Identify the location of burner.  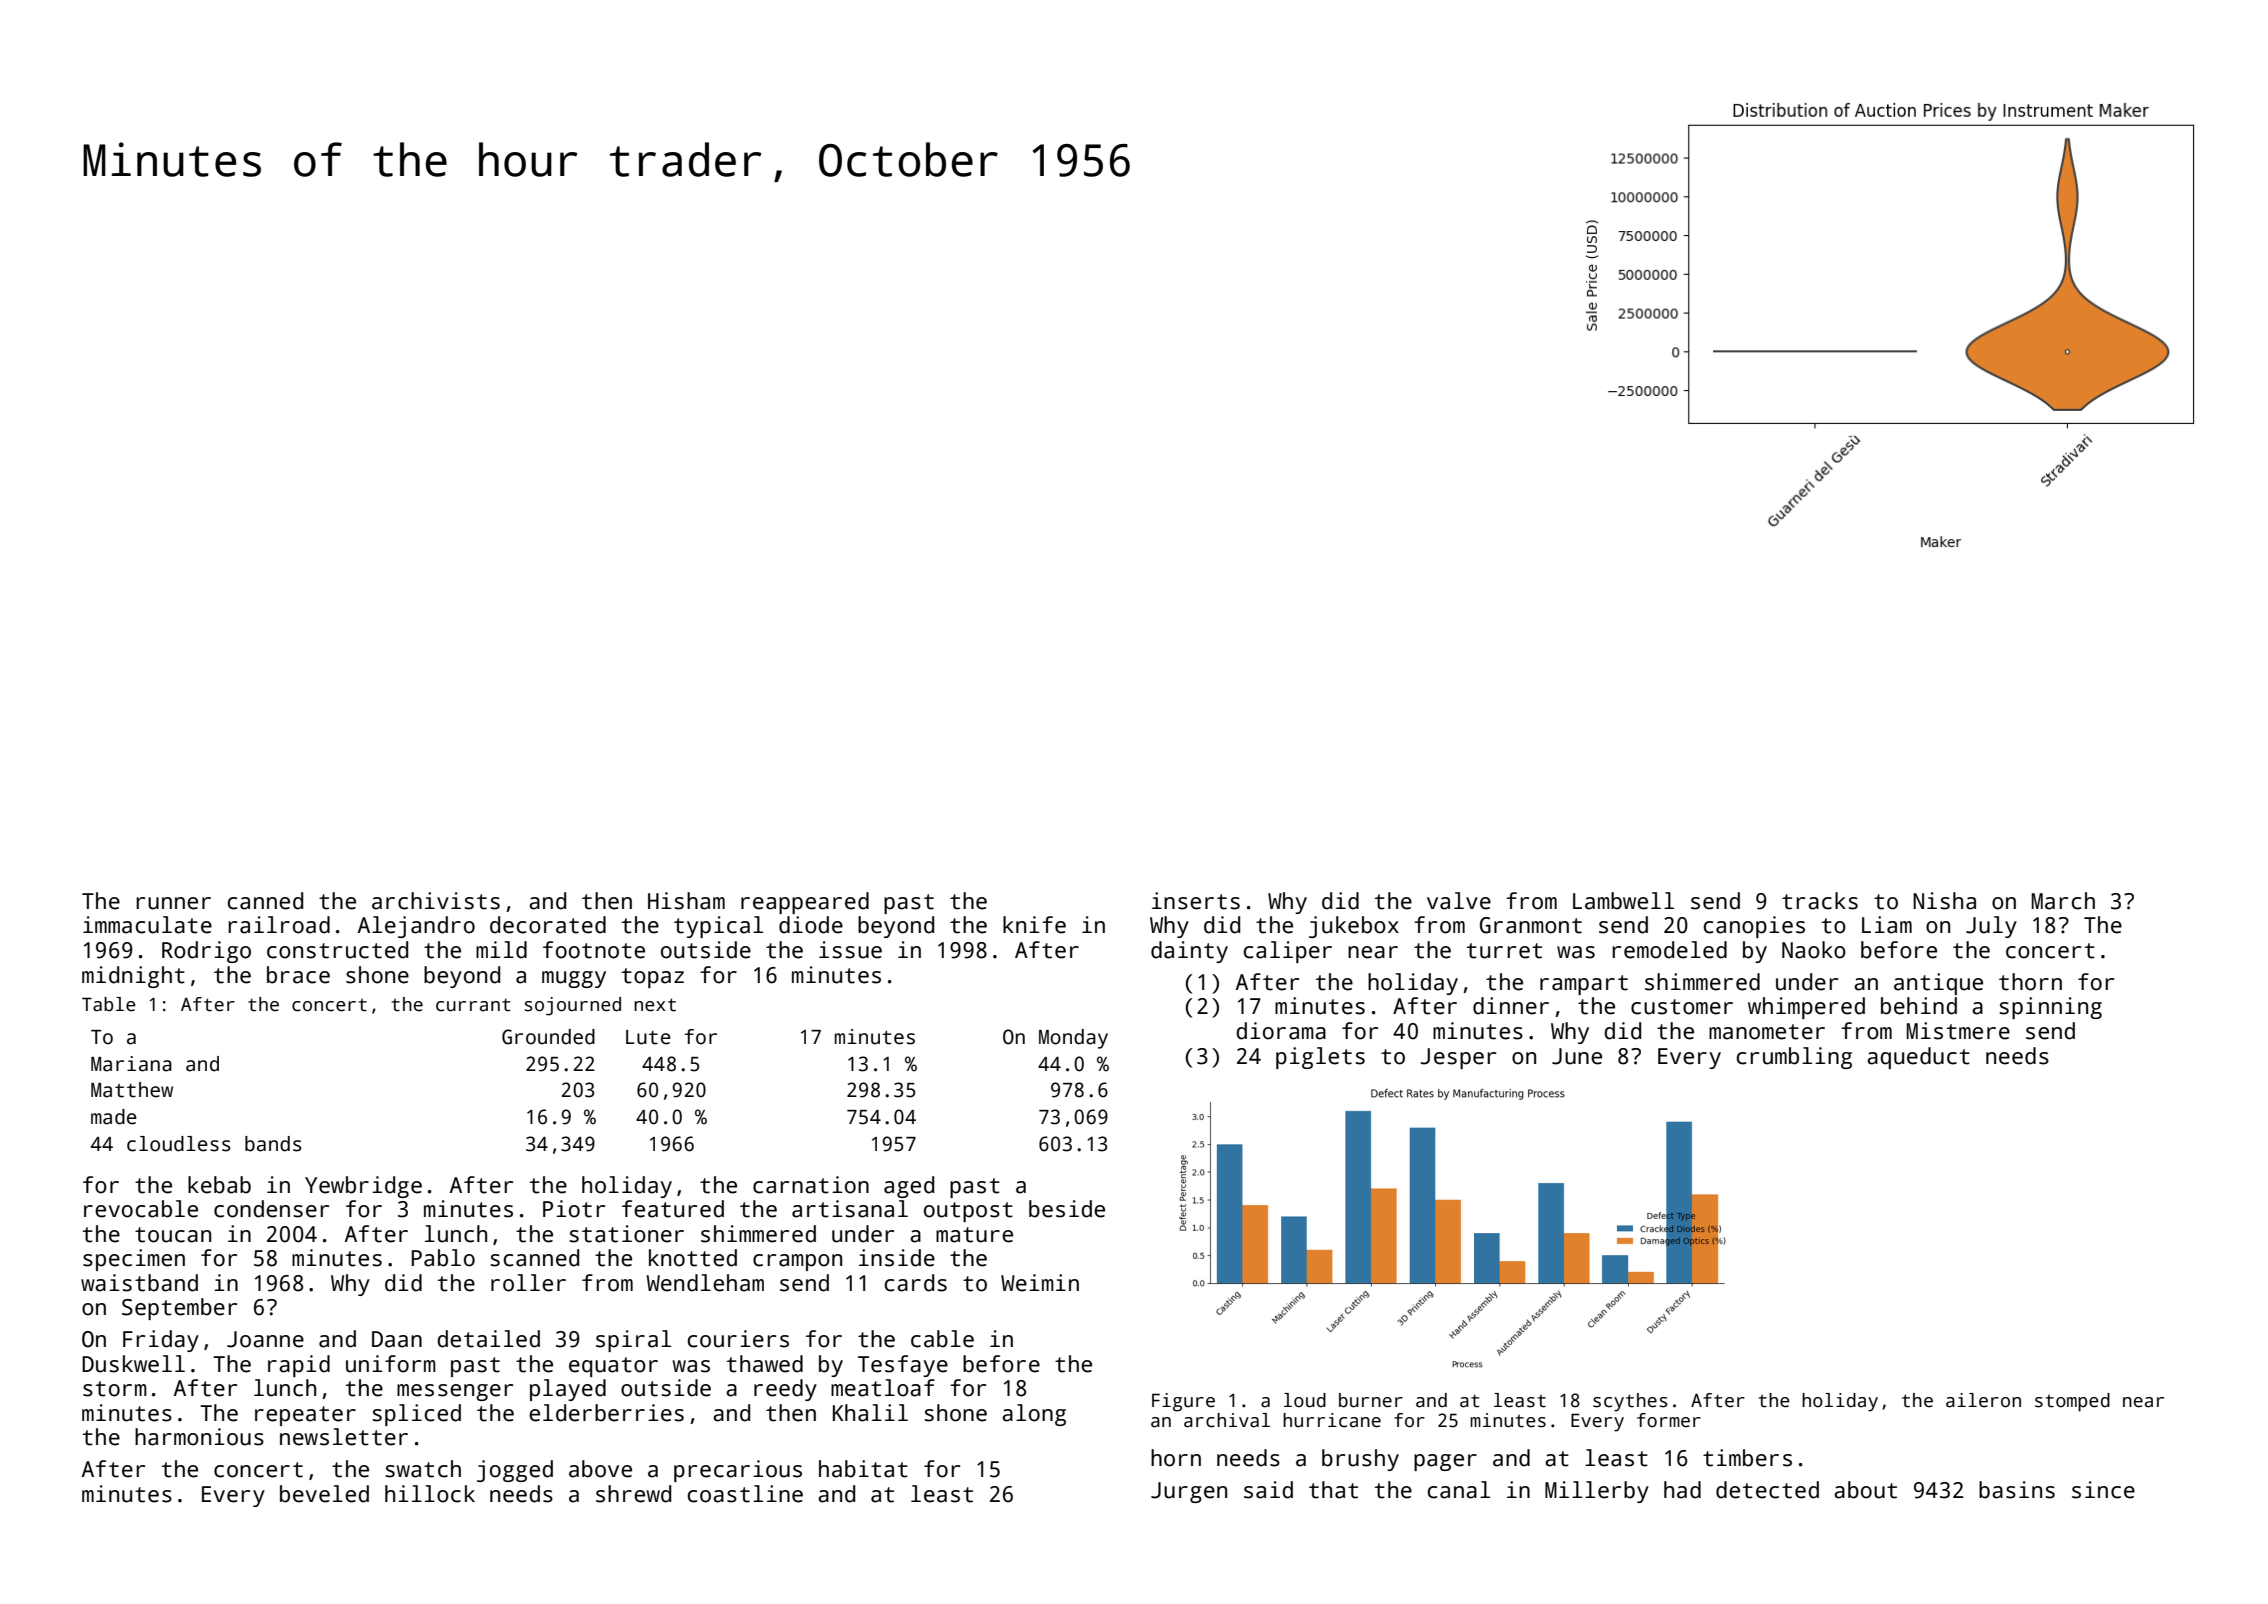
(1371, 1400).
